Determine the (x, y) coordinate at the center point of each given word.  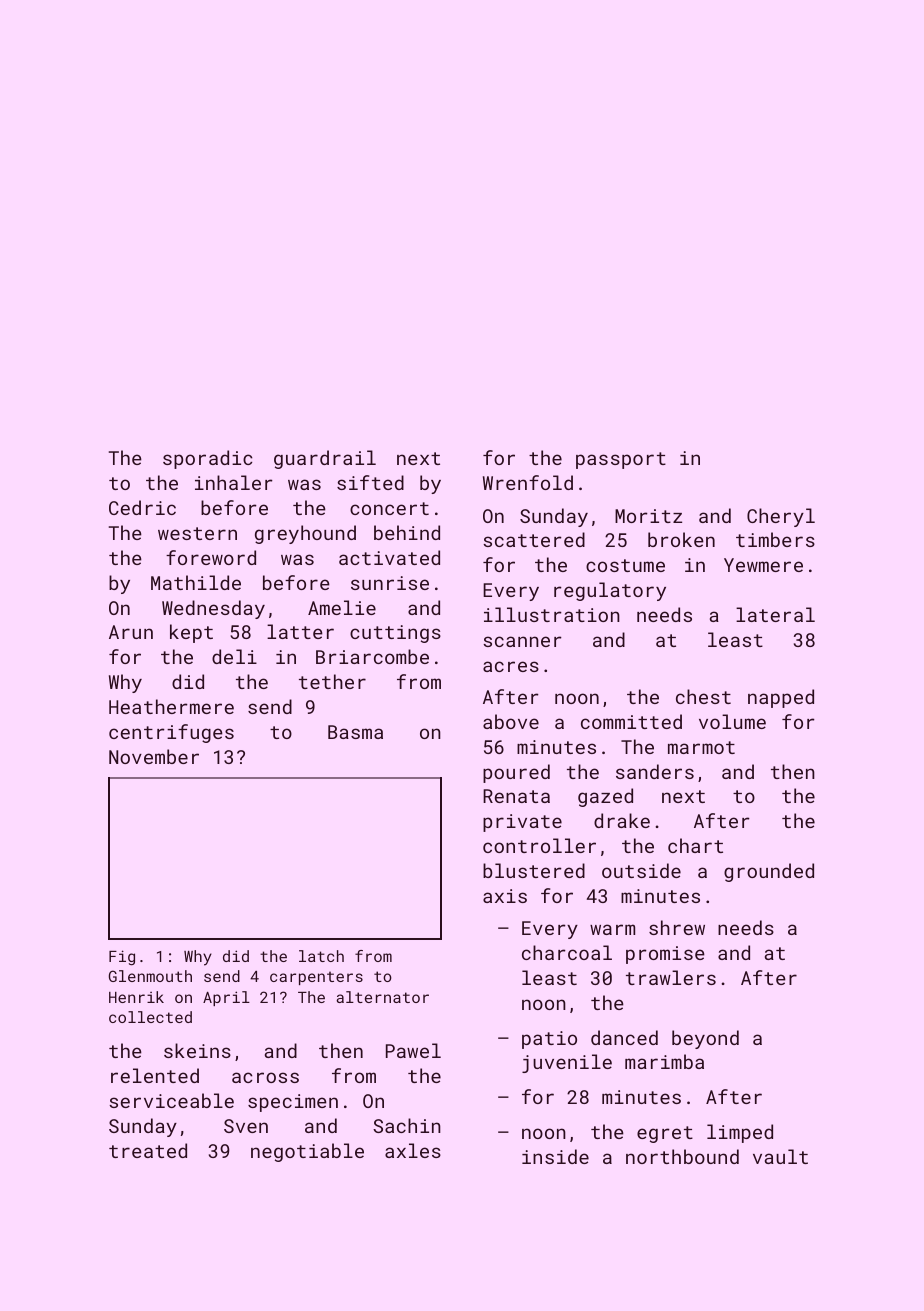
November (154, 756)
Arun (131, 632)
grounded (769, 872)
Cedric (142, 507)
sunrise (390, 583)
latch (321, 956)
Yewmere (763, 565)
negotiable (307, 1152)
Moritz (648, 516)
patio (549, 1040)
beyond (705, 1039)
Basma (355, 732)
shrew (677, 927)
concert (389, 508)
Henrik (136, 997)
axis (505, 896)
